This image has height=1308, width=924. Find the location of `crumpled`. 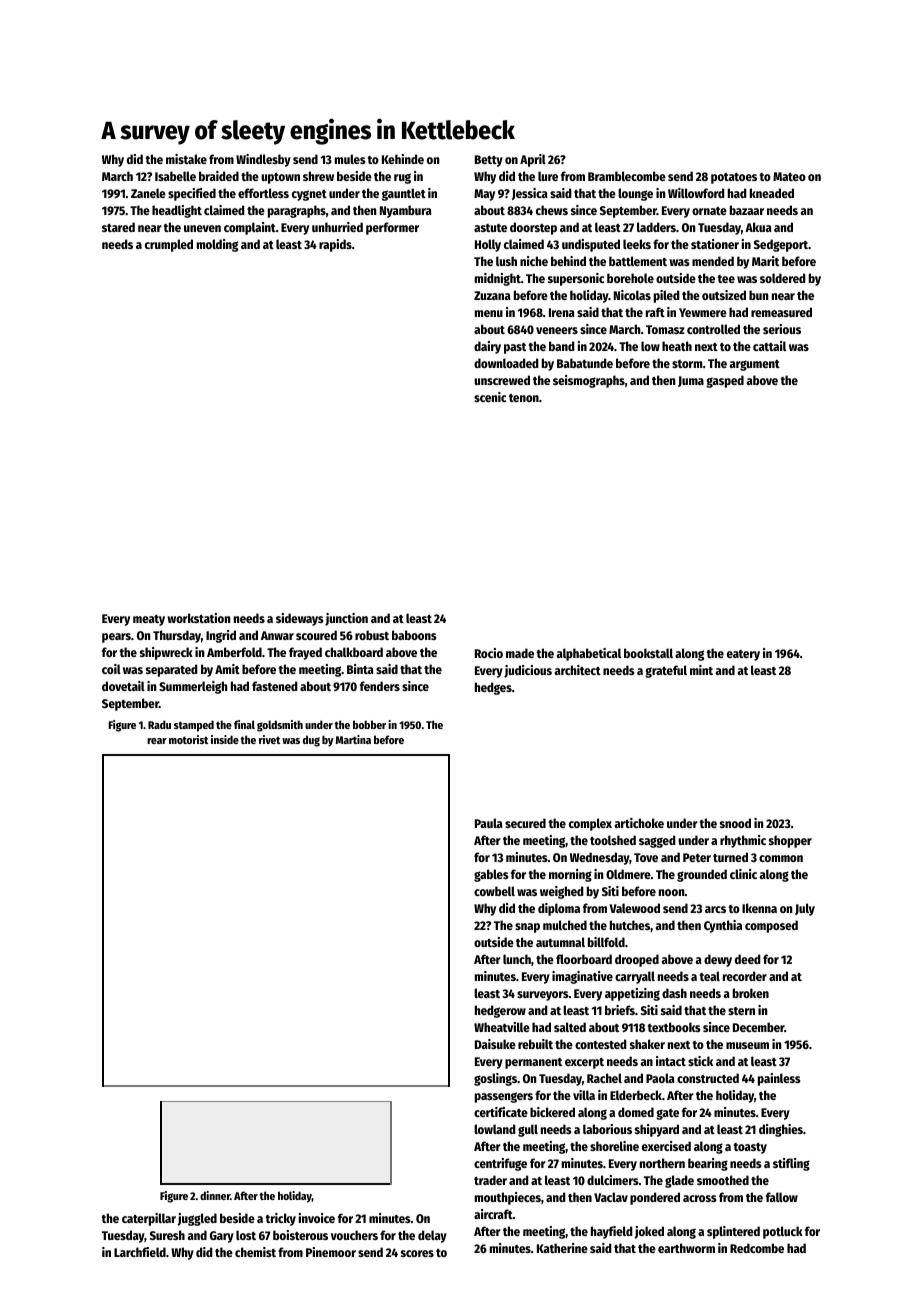

crumpled is located at coordinates (169, 245).
